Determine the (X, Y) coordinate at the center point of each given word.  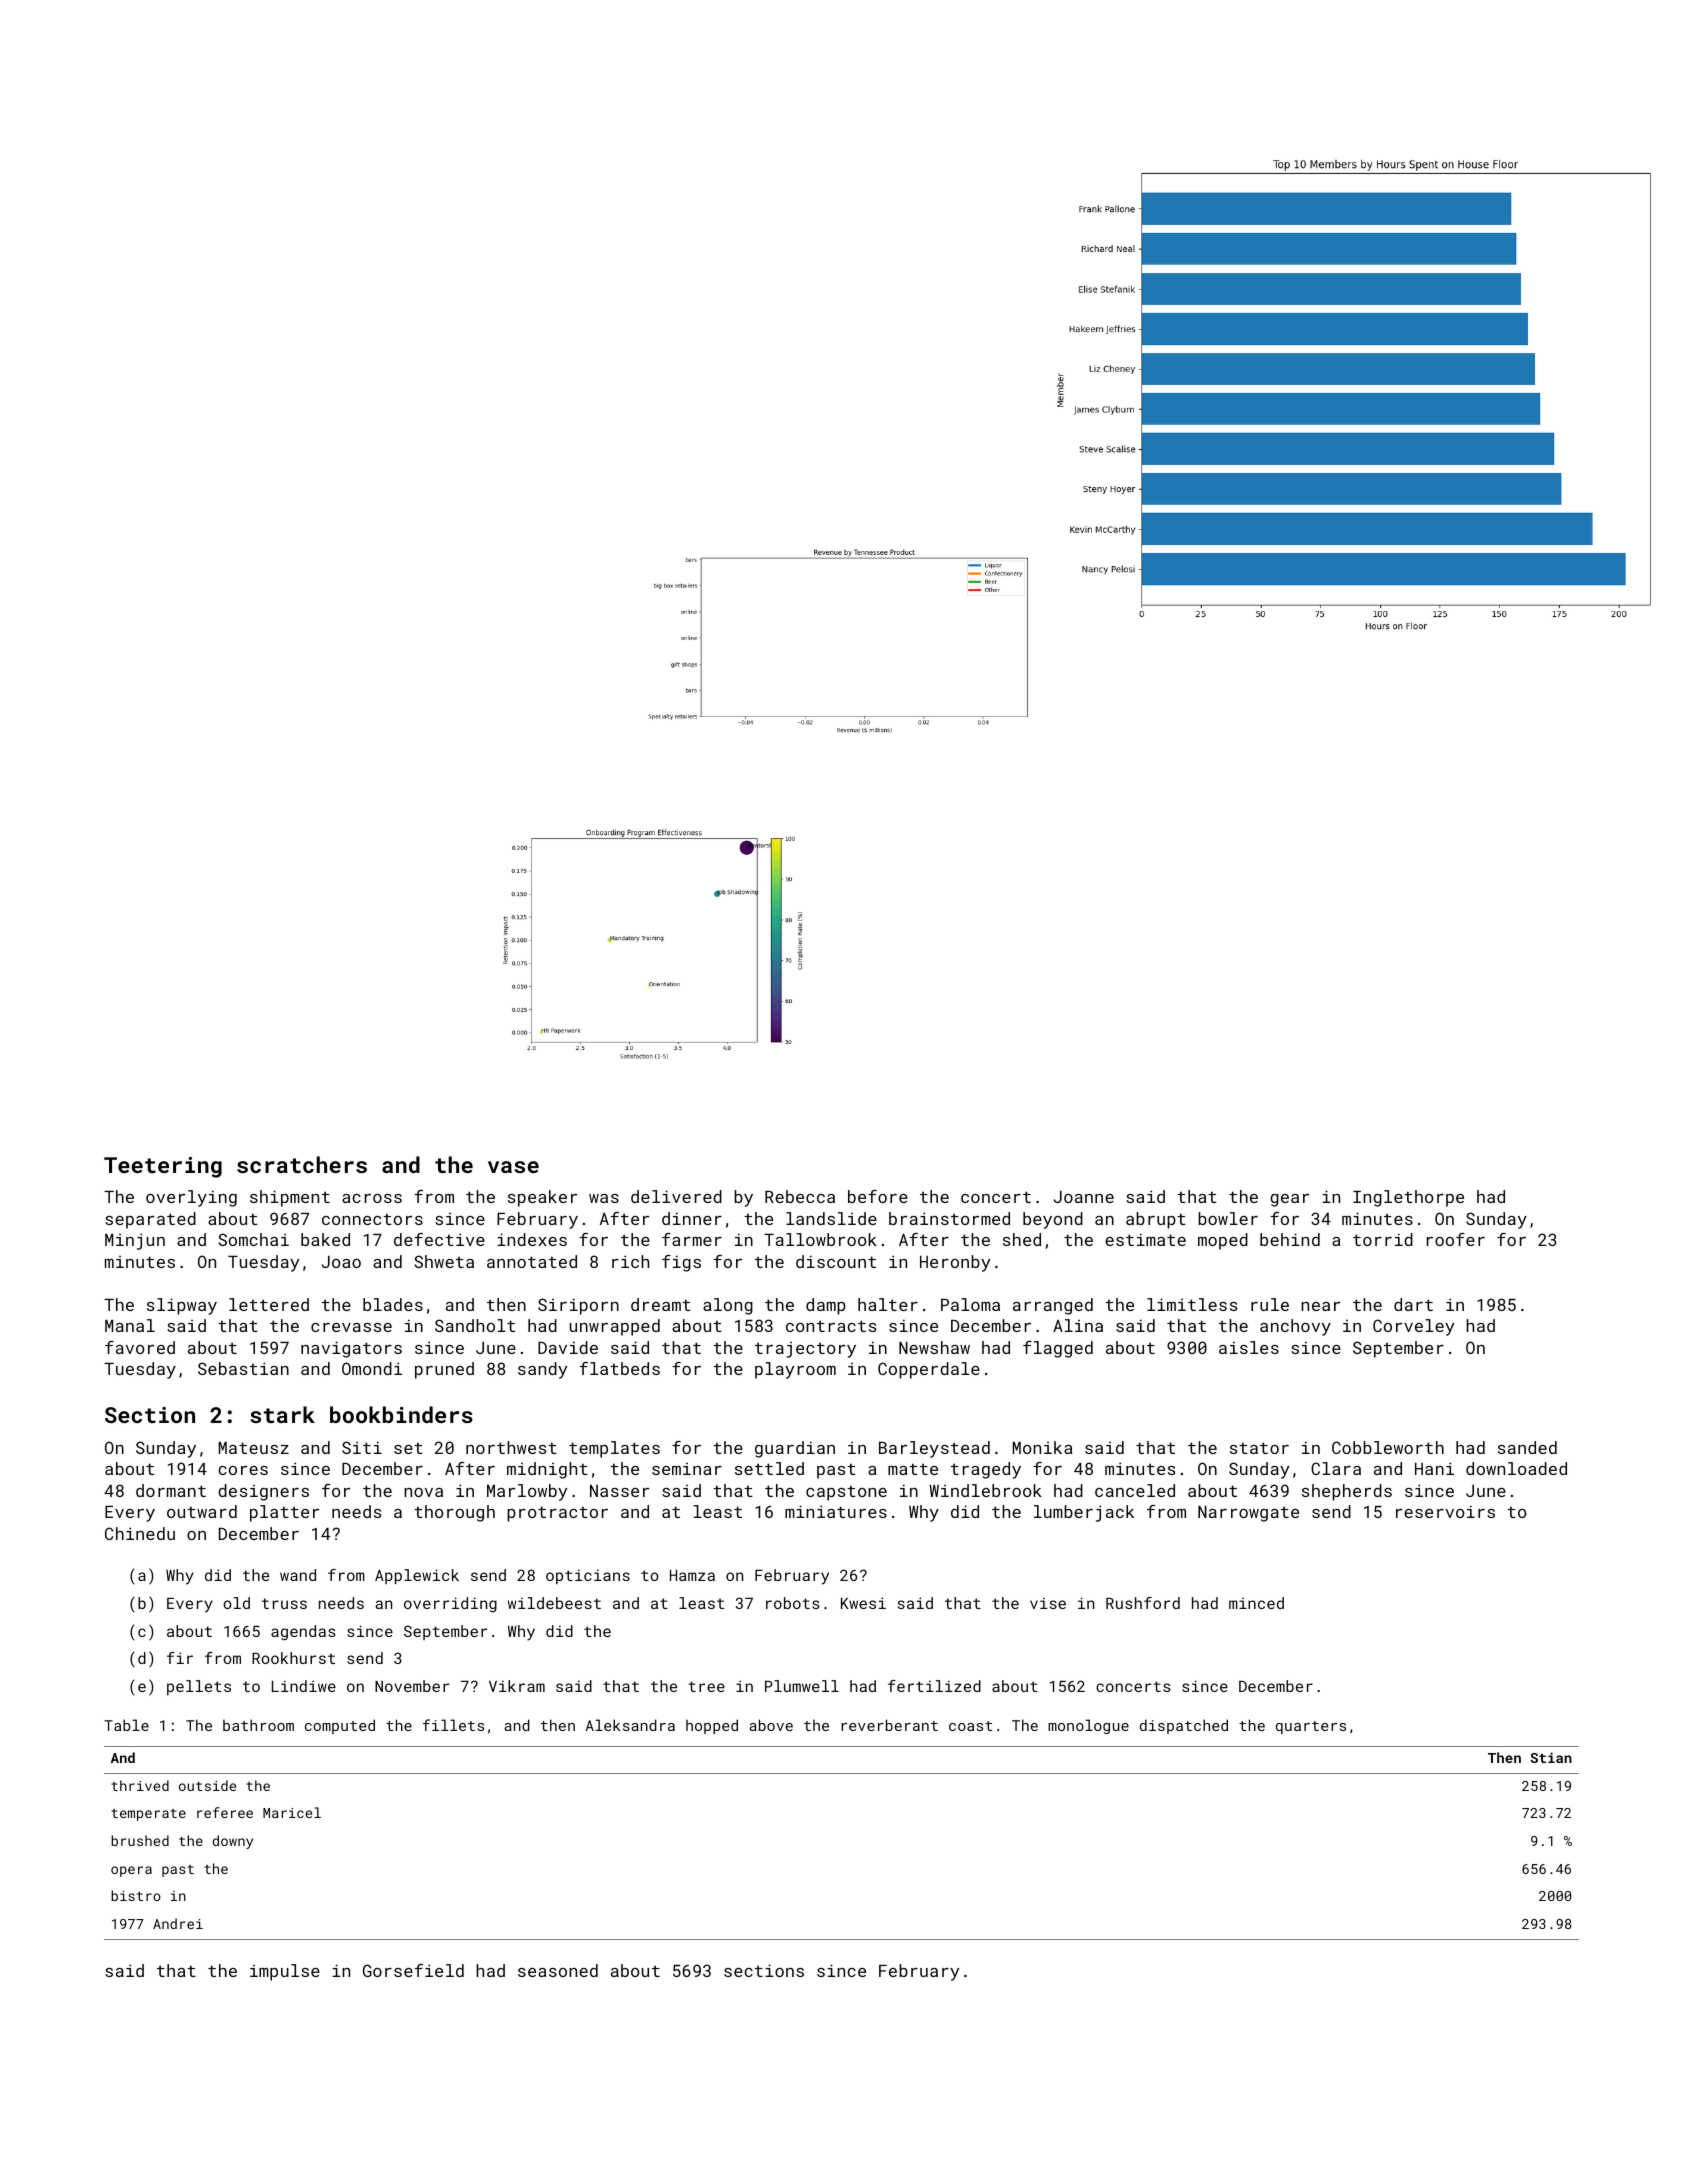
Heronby (955, 1263)
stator (1259, 1448)
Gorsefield (413, 1970)
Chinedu (140, 1533)
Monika (1042, 1447)
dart (1413, 1304)
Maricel (292, 1812)
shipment (290, 1198)
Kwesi (863, 1603)
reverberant (889, 1725)
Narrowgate (1248, 1514)
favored (140, 1347)
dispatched (1184, 1726)
